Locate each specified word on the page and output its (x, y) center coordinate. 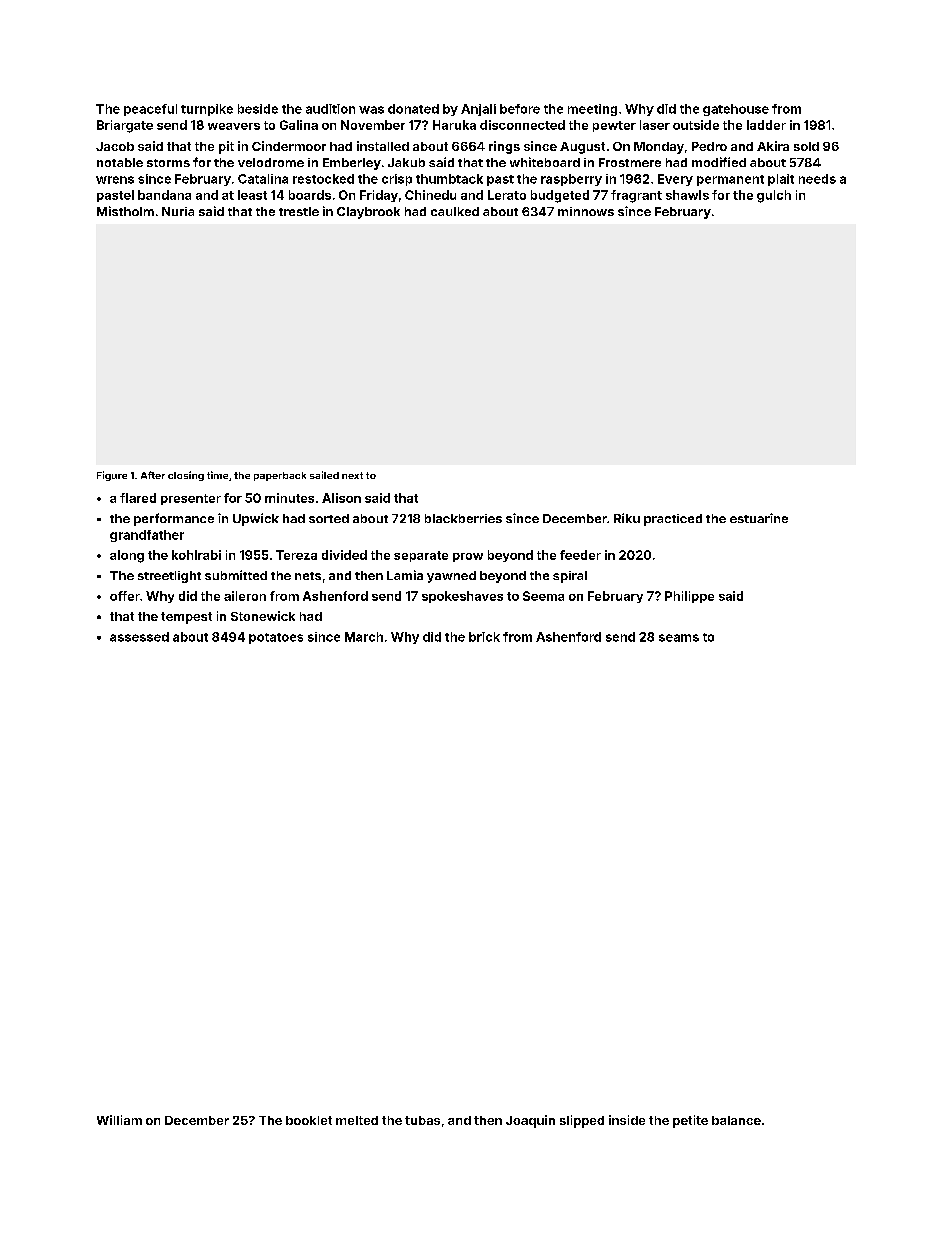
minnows (586, 211)
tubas (422, 1120)
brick (484, 637)
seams (679, 638)
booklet (309, 1120)
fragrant (636, 196)
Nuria (178, 211)
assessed (139, 637)
